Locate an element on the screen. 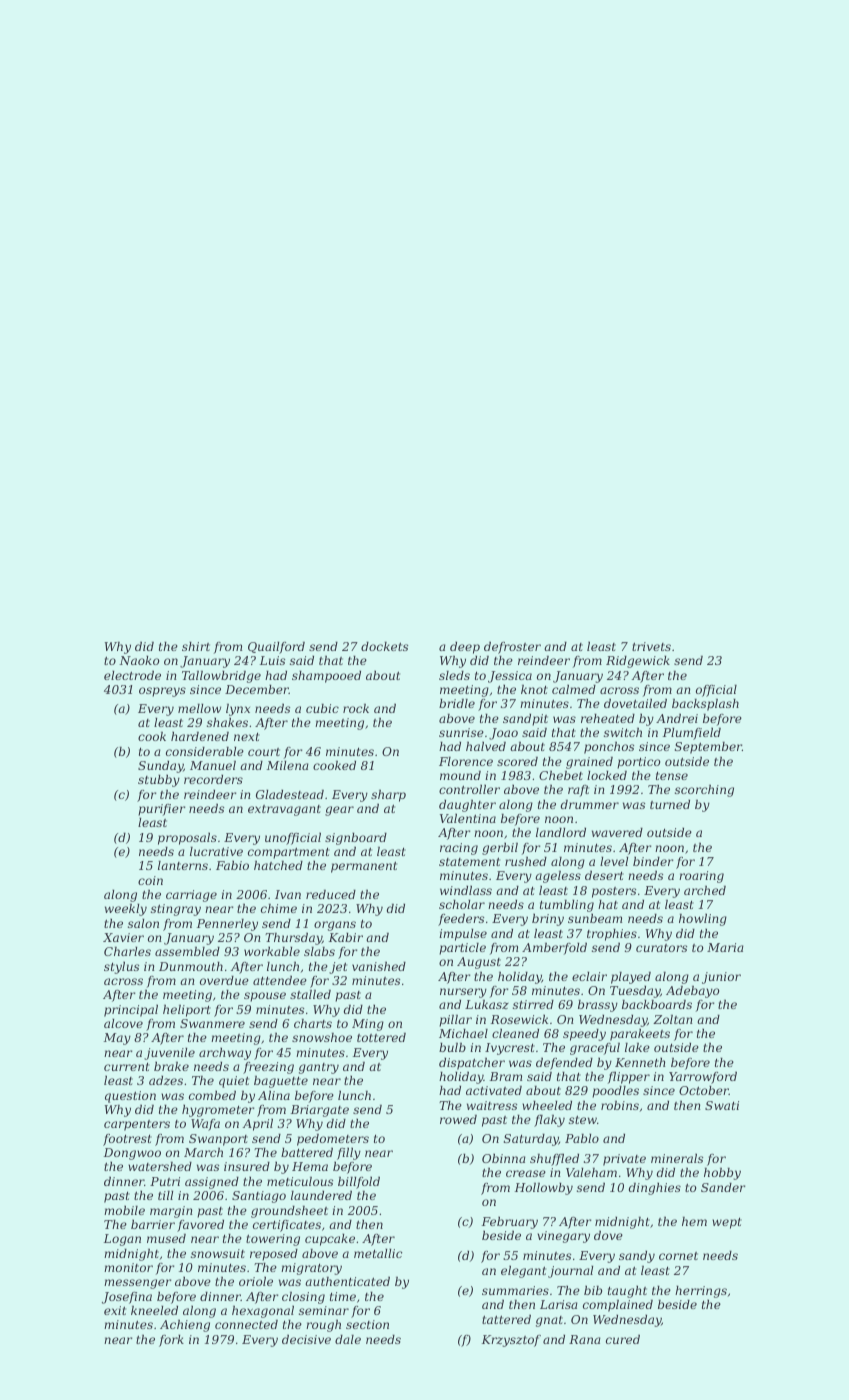 Image resolution: width=849 pixels, height=1400 pixels. gear is located at coordinates (339, 811).
